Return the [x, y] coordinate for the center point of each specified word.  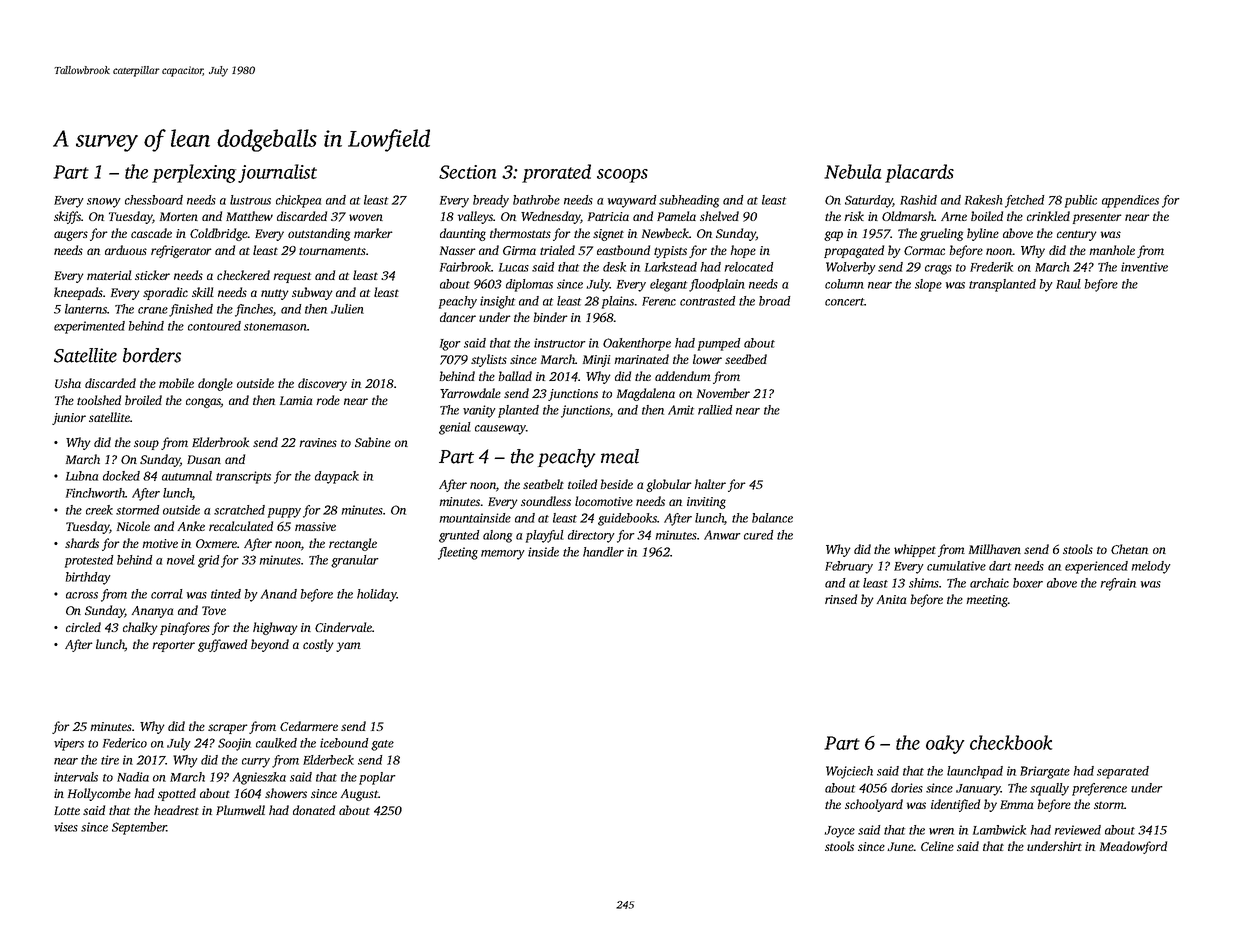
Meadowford [1133, 847]
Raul [1068, 284]
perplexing [194, 173]
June [900, 846]
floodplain [717, 285]
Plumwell [240, 810]
